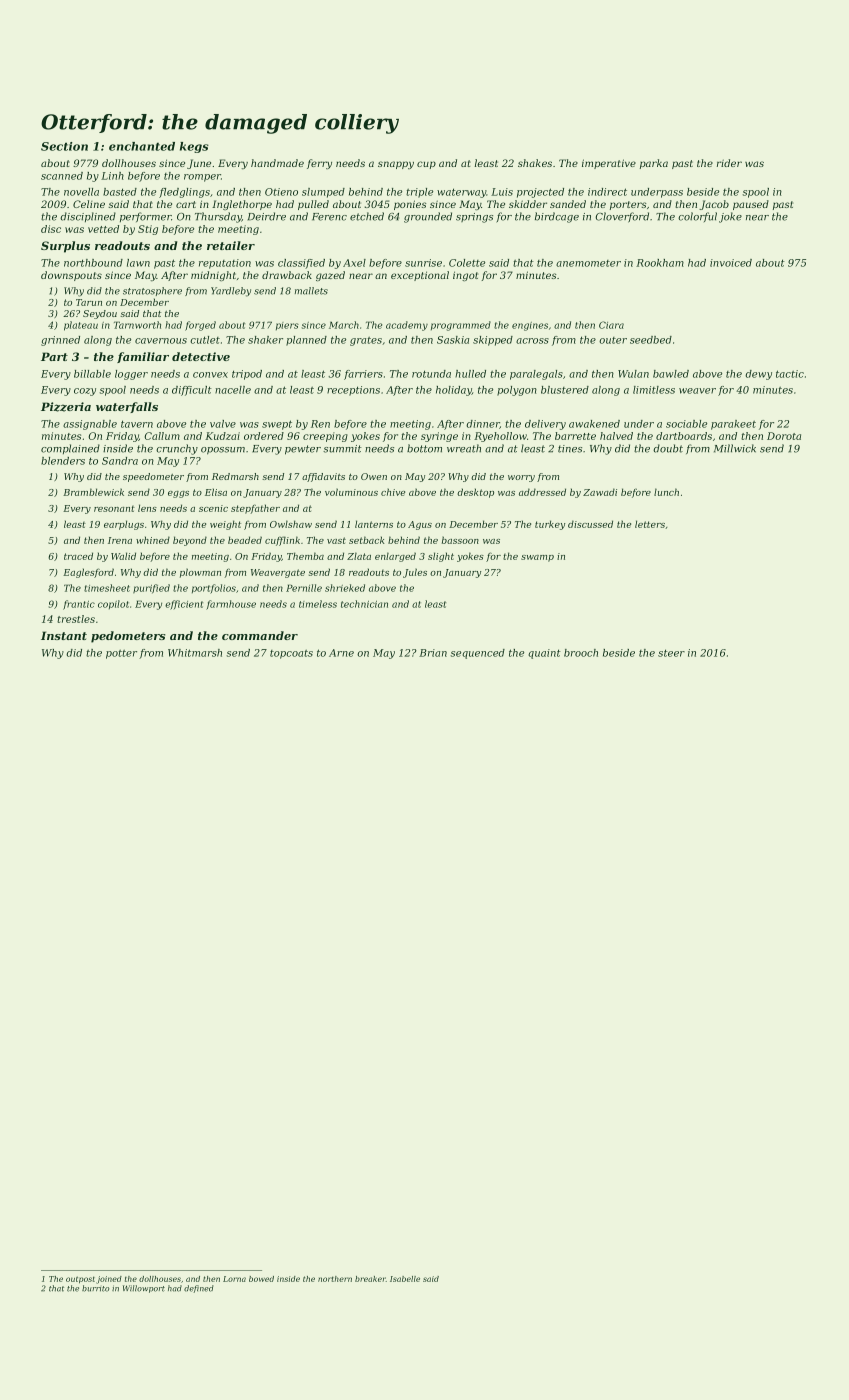 The width and height of the screenshot is (849, 1400). Describe the element at coordinates (109, 1280) in the screenshot. I see `joined` at that location.
